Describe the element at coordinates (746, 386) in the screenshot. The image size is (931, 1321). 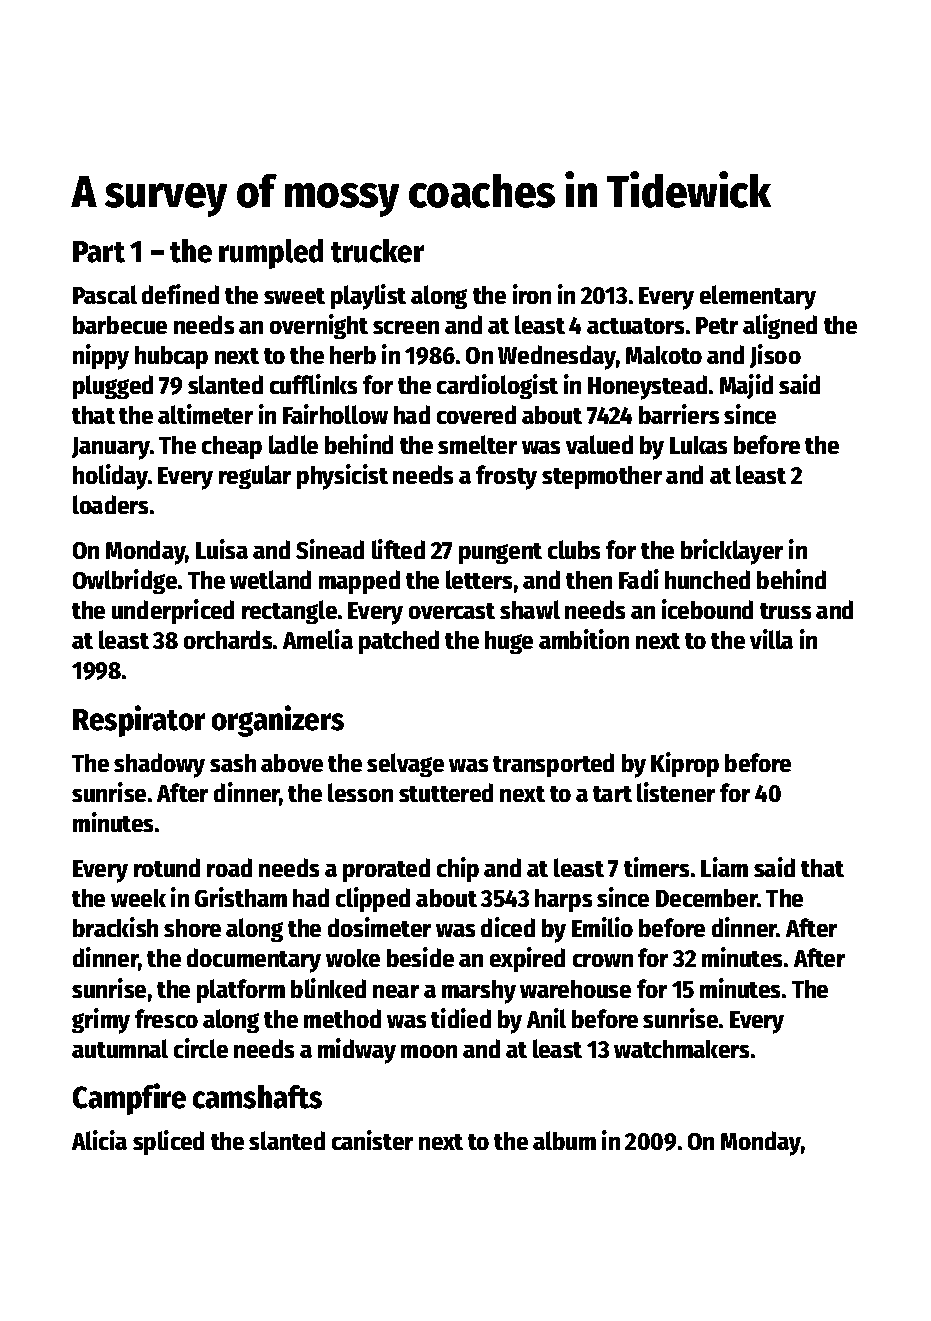
I see `Majid` at that location.
